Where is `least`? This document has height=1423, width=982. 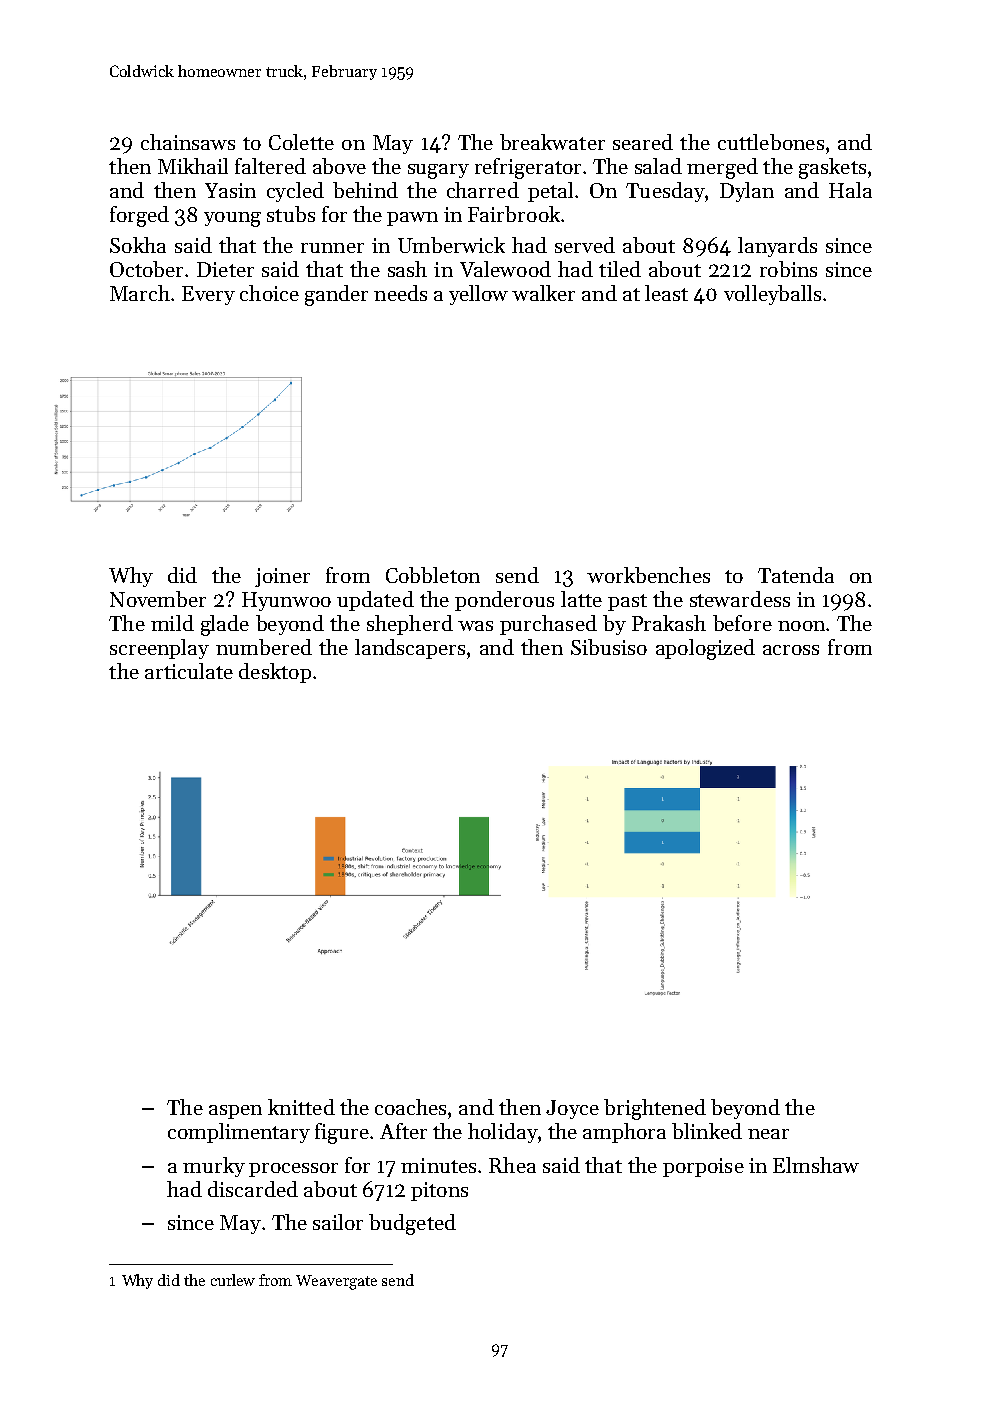 least is located at coordinates (666, 293).
